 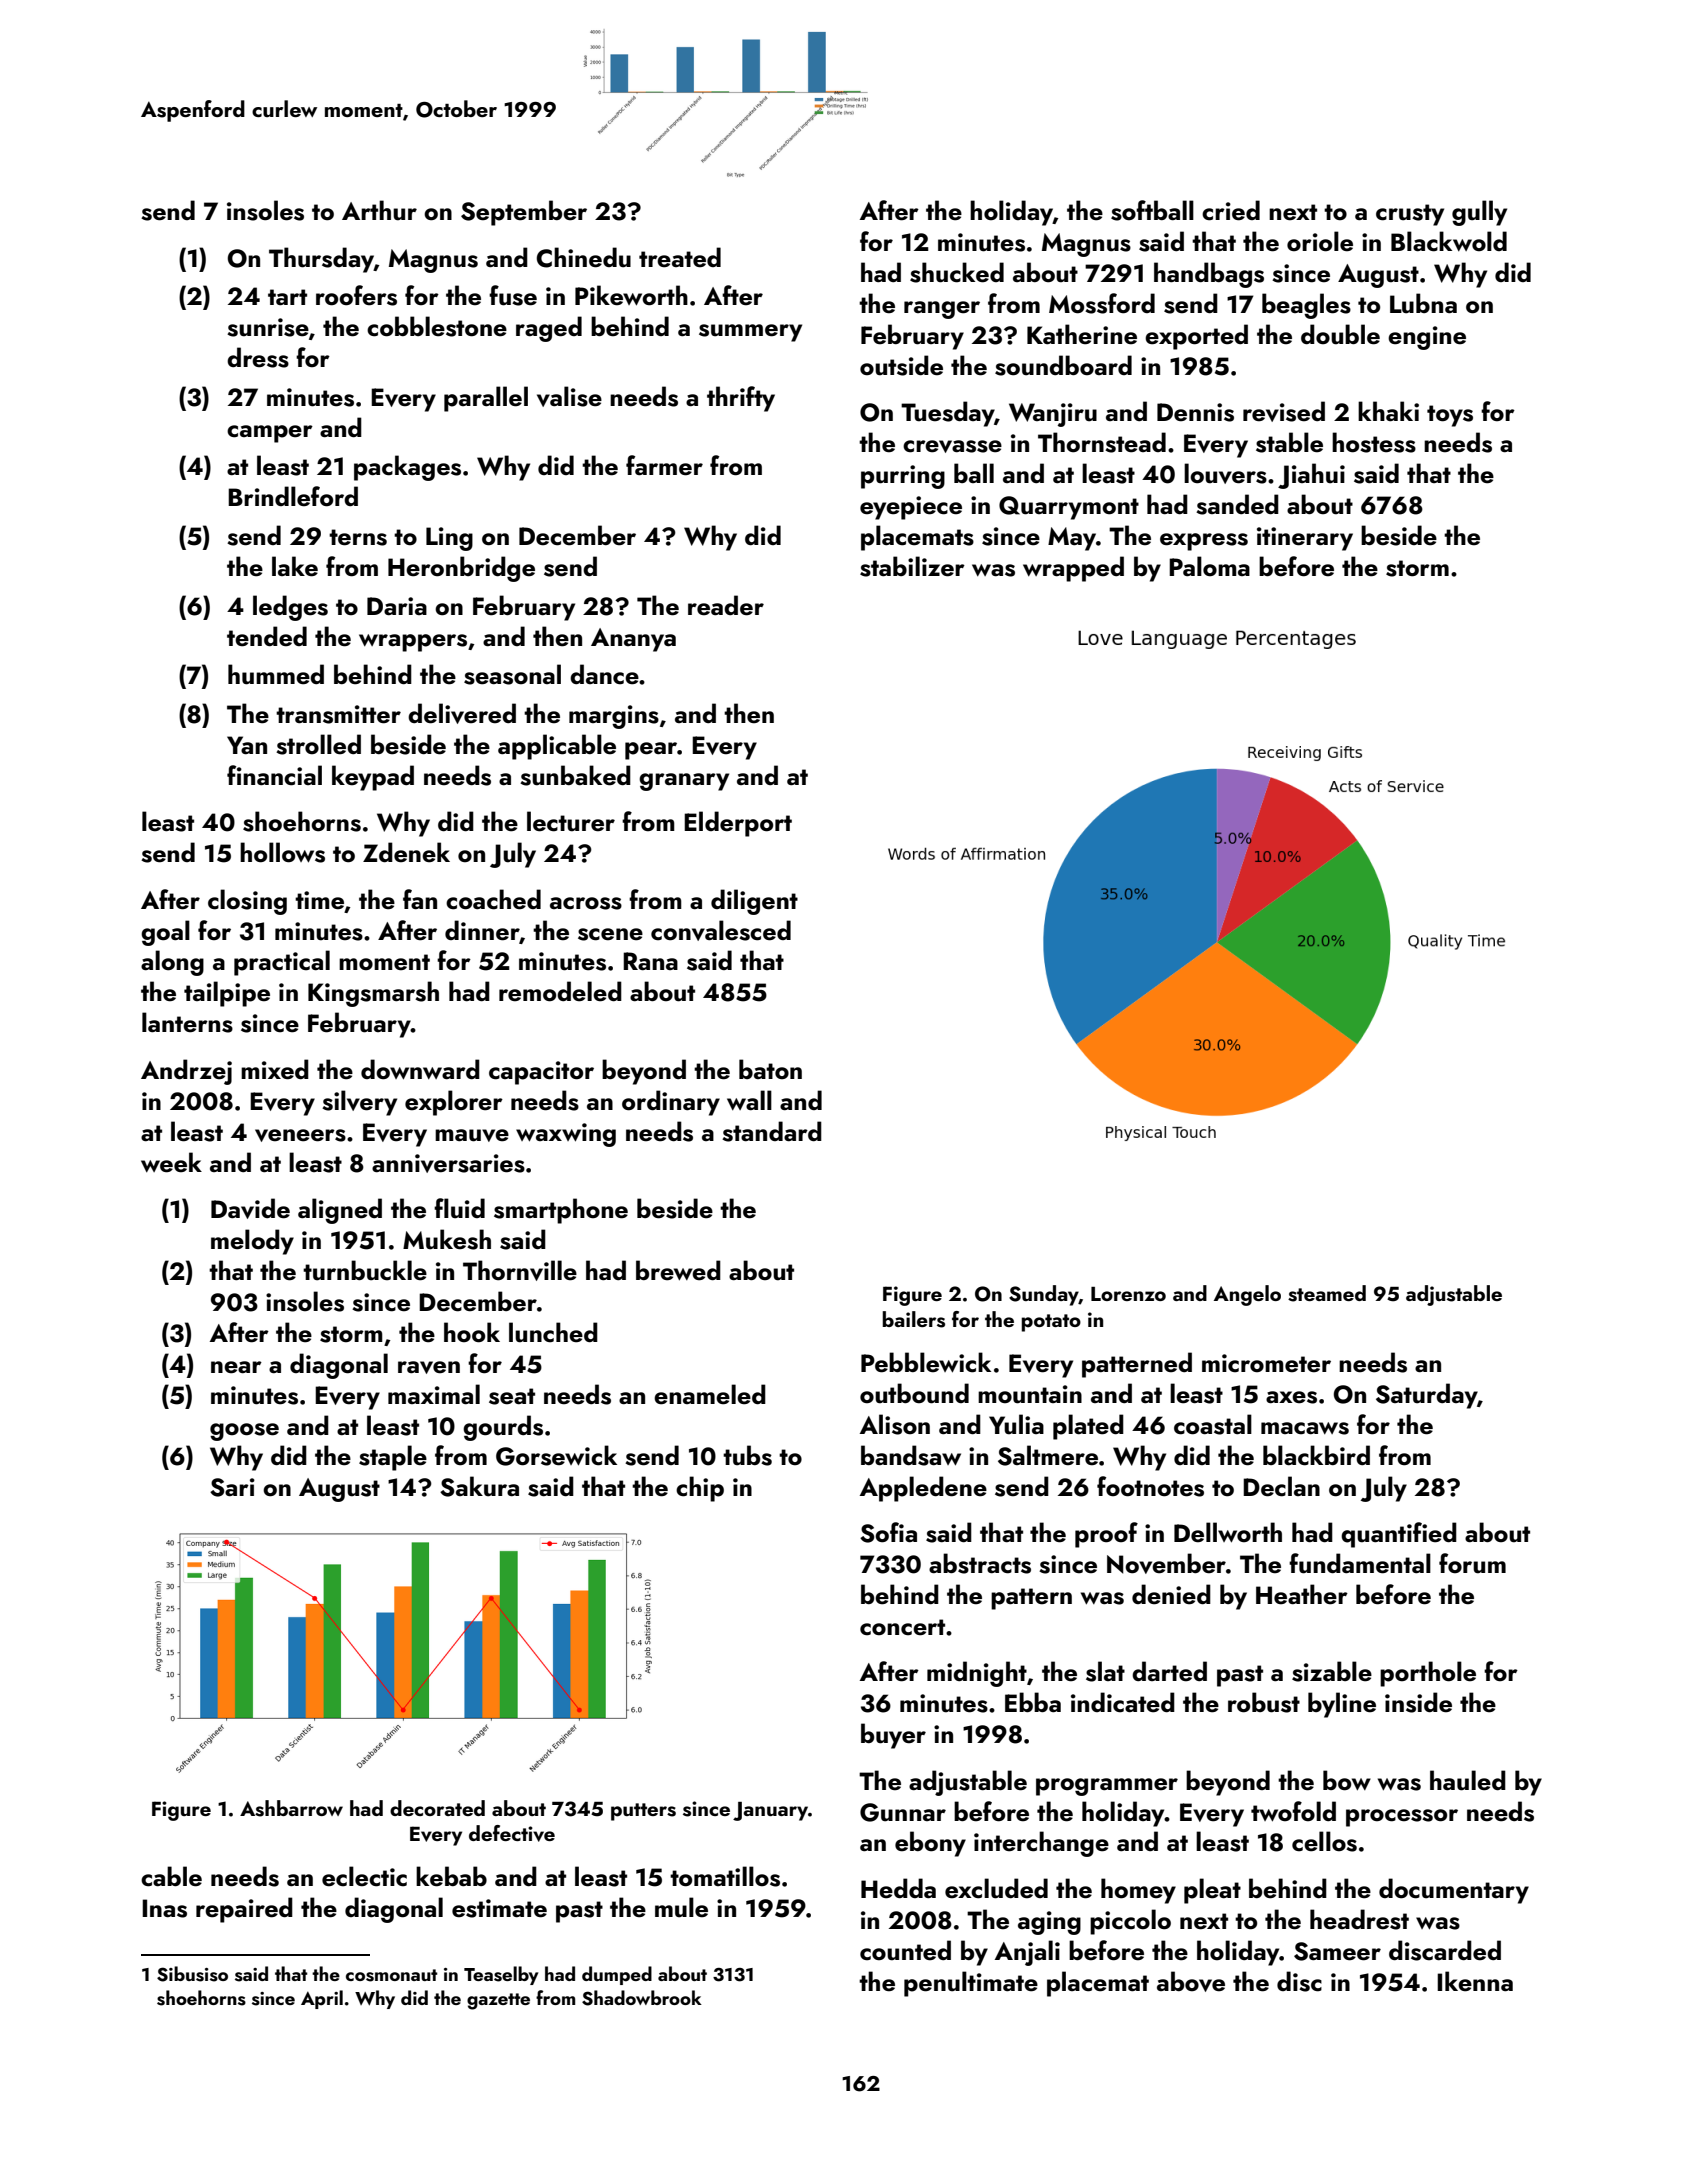 I want to click on steamed, so click(x=1327, y=1293).
